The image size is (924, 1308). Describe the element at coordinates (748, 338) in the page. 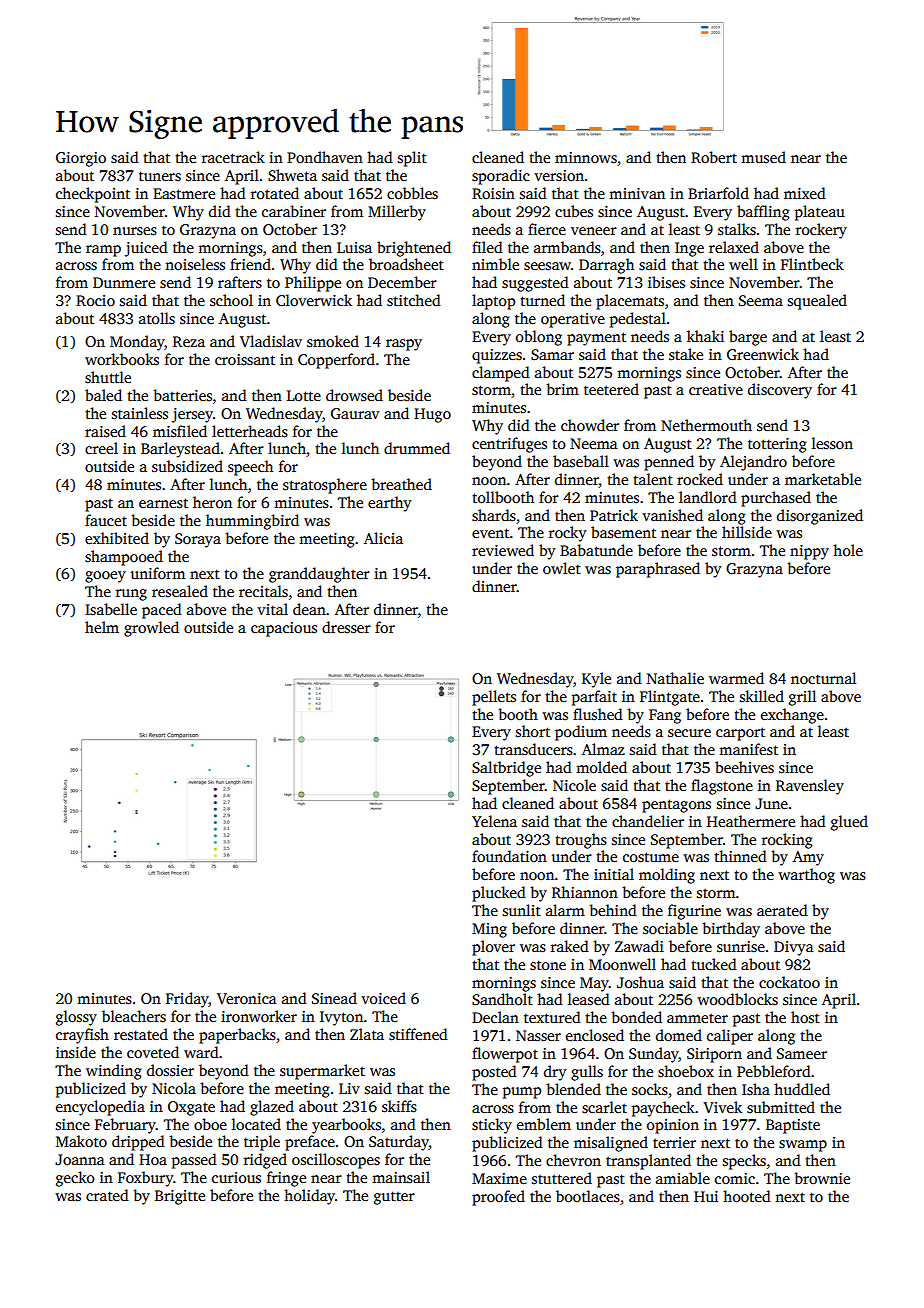

I see `barge` at that location.
